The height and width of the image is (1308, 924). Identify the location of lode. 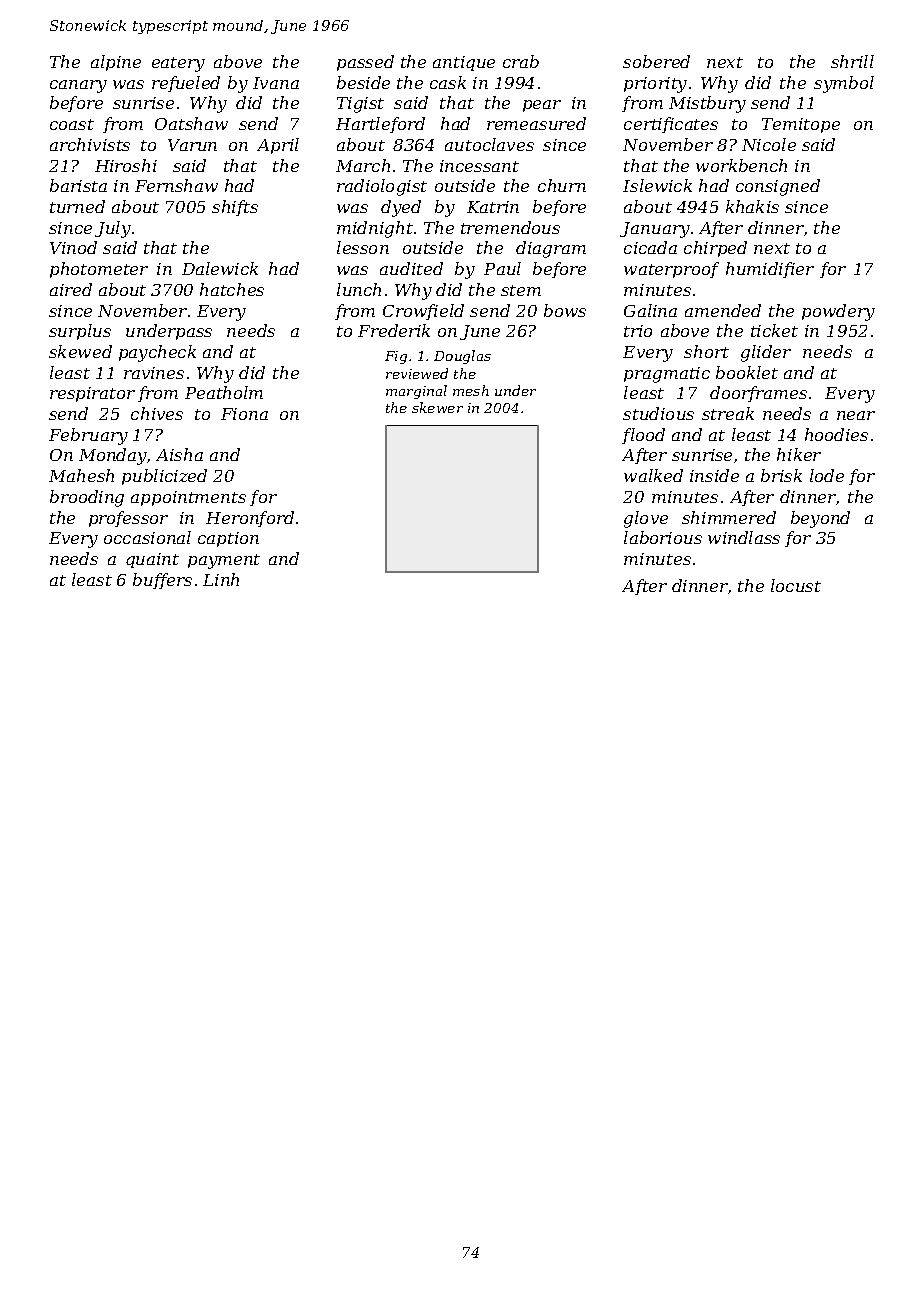
(827, 475).
